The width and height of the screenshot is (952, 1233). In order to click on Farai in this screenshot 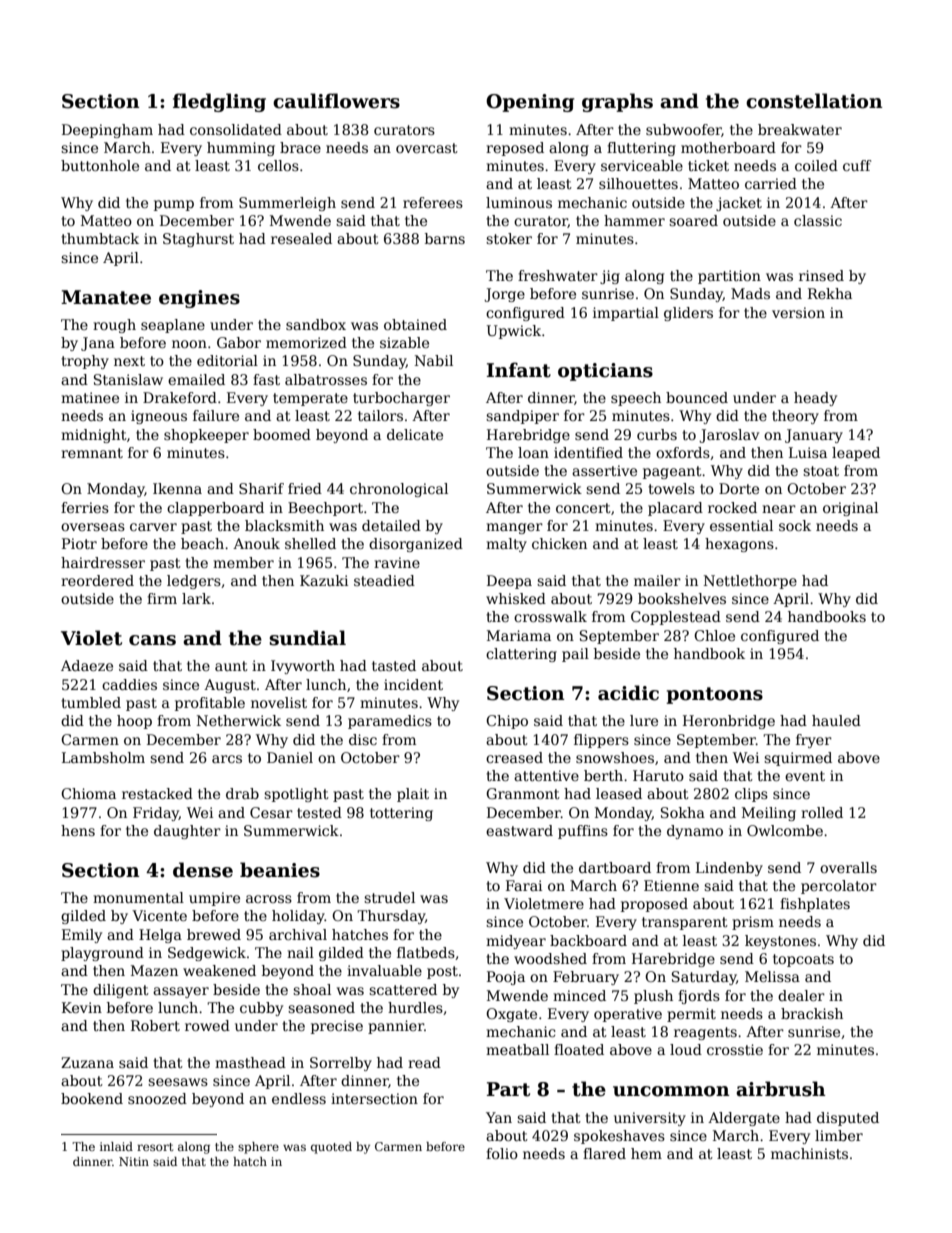, I will do `click(524, 885)`.
